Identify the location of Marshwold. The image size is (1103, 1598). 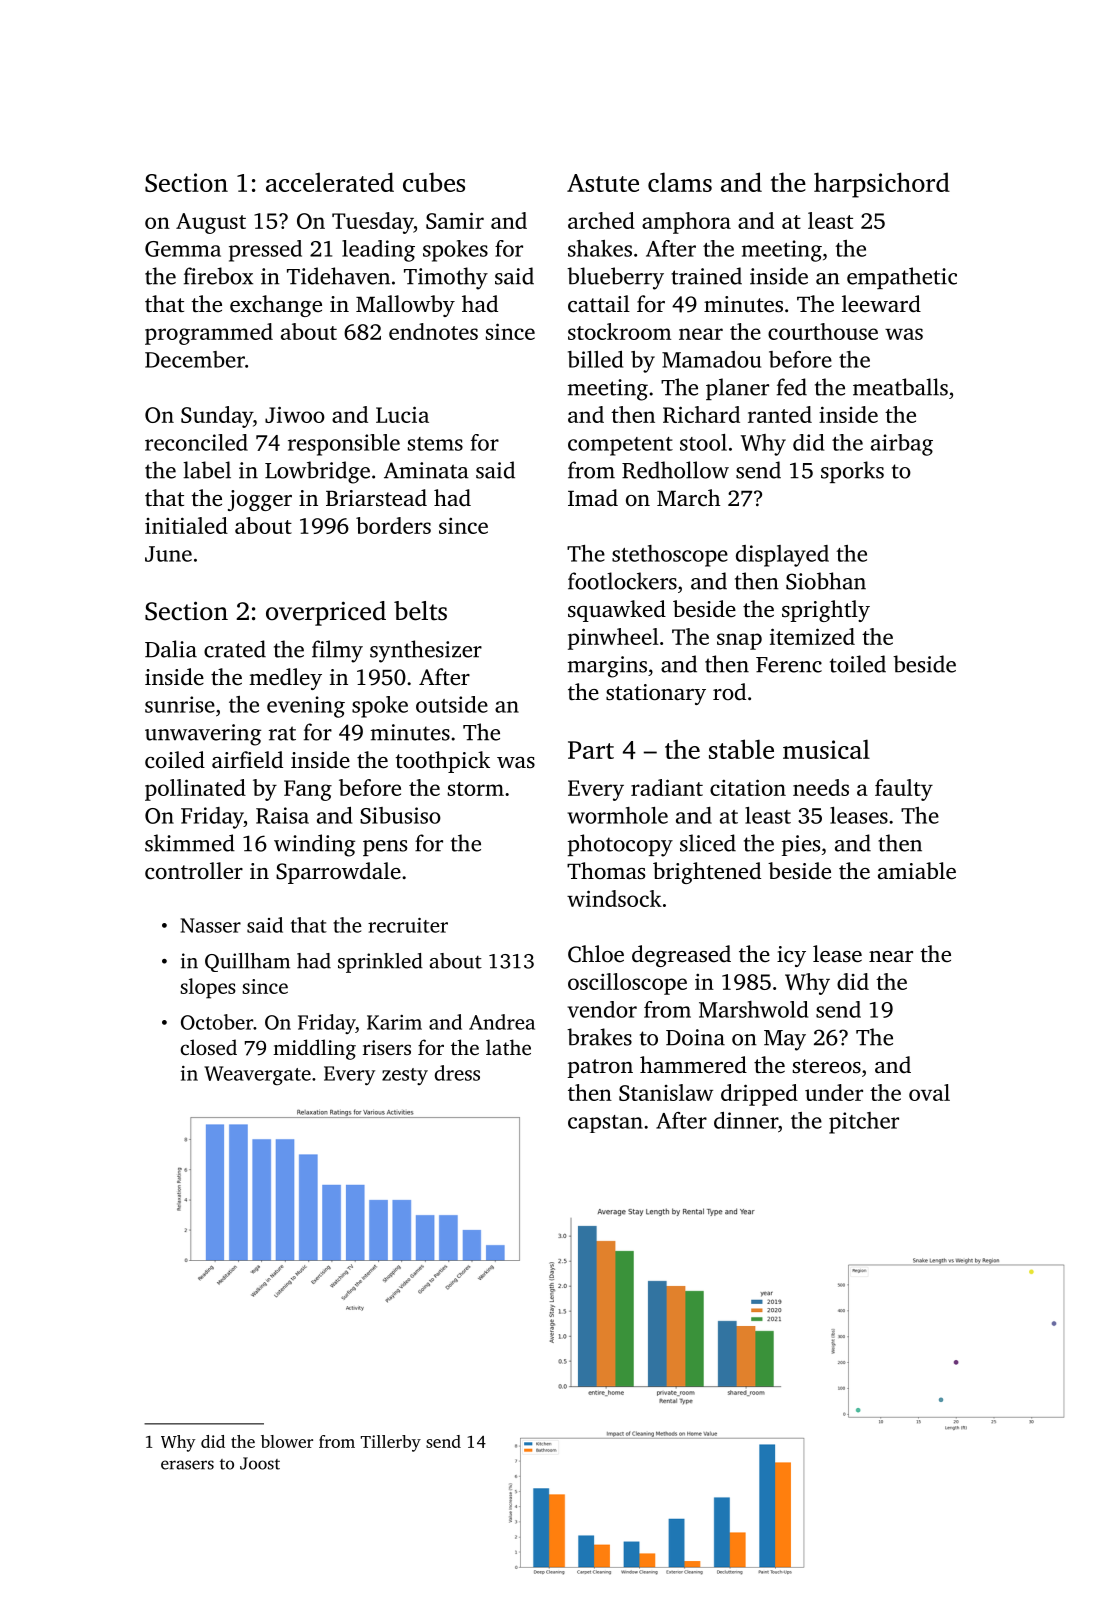
(753, 1009).
